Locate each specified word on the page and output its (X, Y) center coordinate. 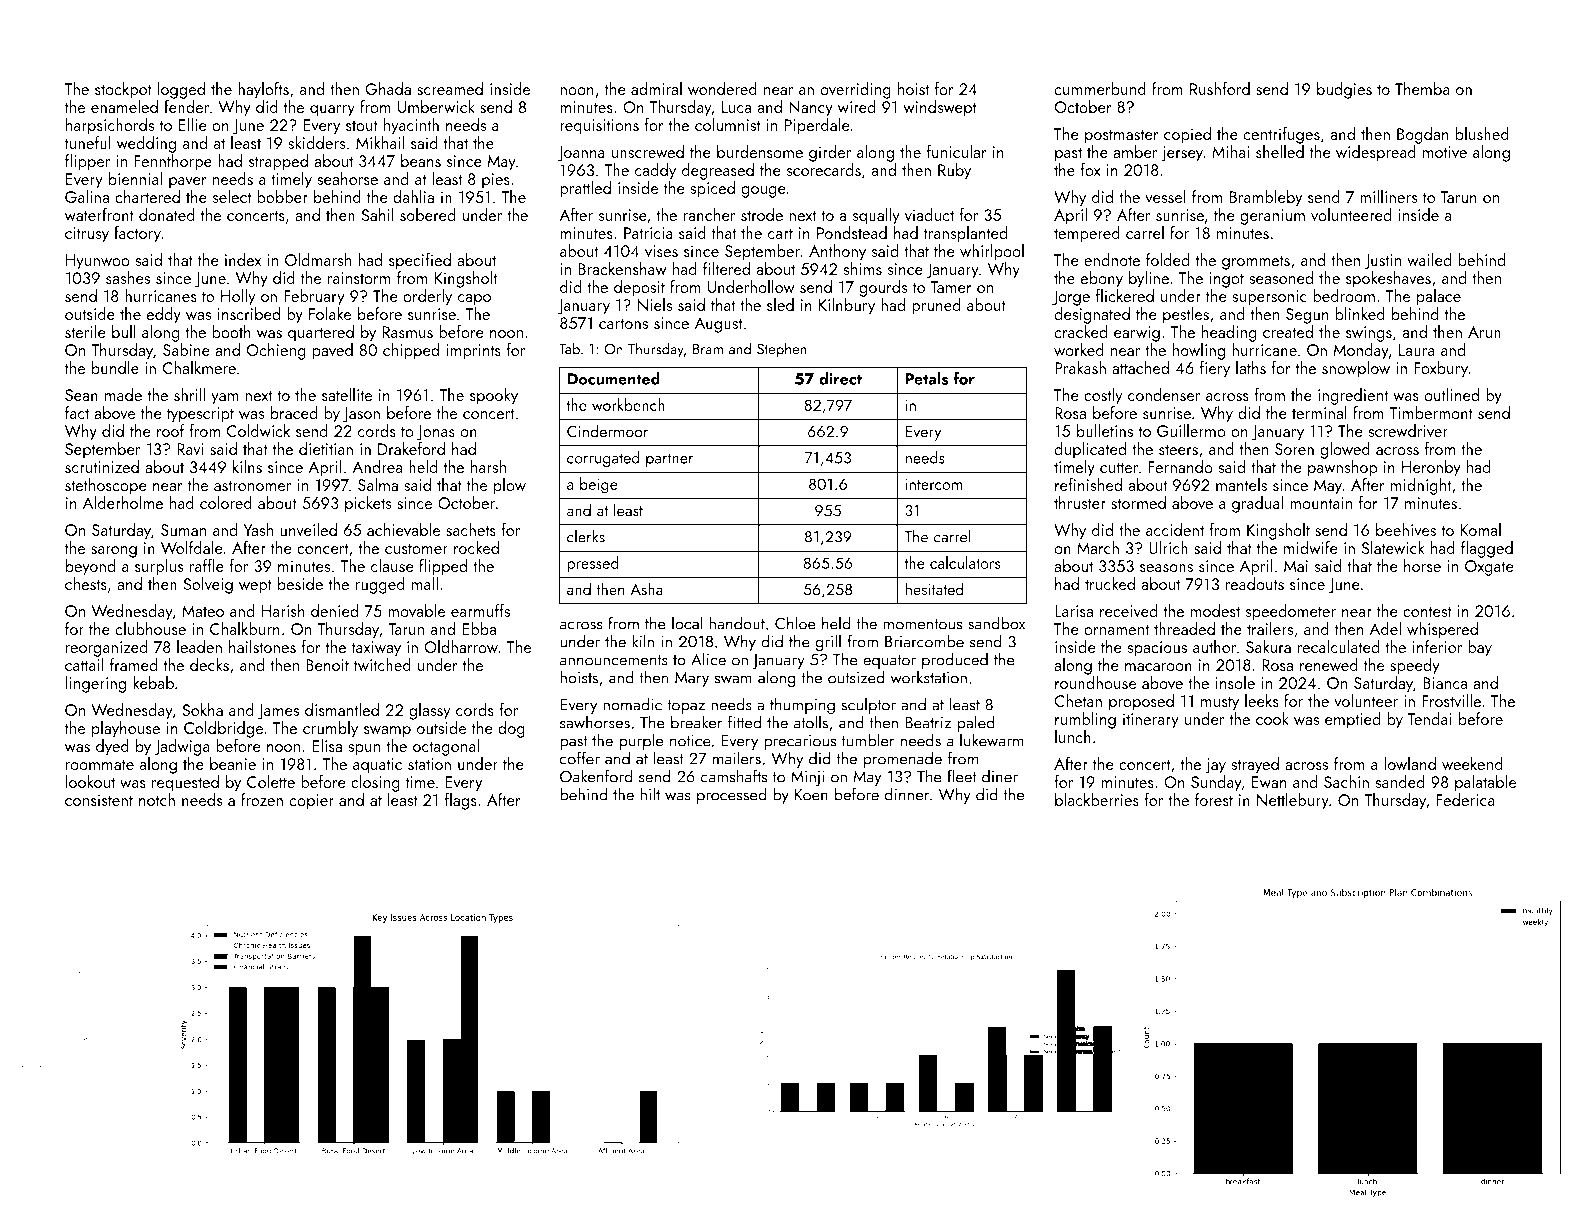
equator (889, 662)
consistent (99, 800)
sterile (85, 331)
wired (857, 106)
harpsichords (109, 126)
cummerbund (1100, 88)
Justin (1382, 262)
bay (1480, 648)
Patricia (648, 233)
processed (732, 795)
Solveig (208, 585)
